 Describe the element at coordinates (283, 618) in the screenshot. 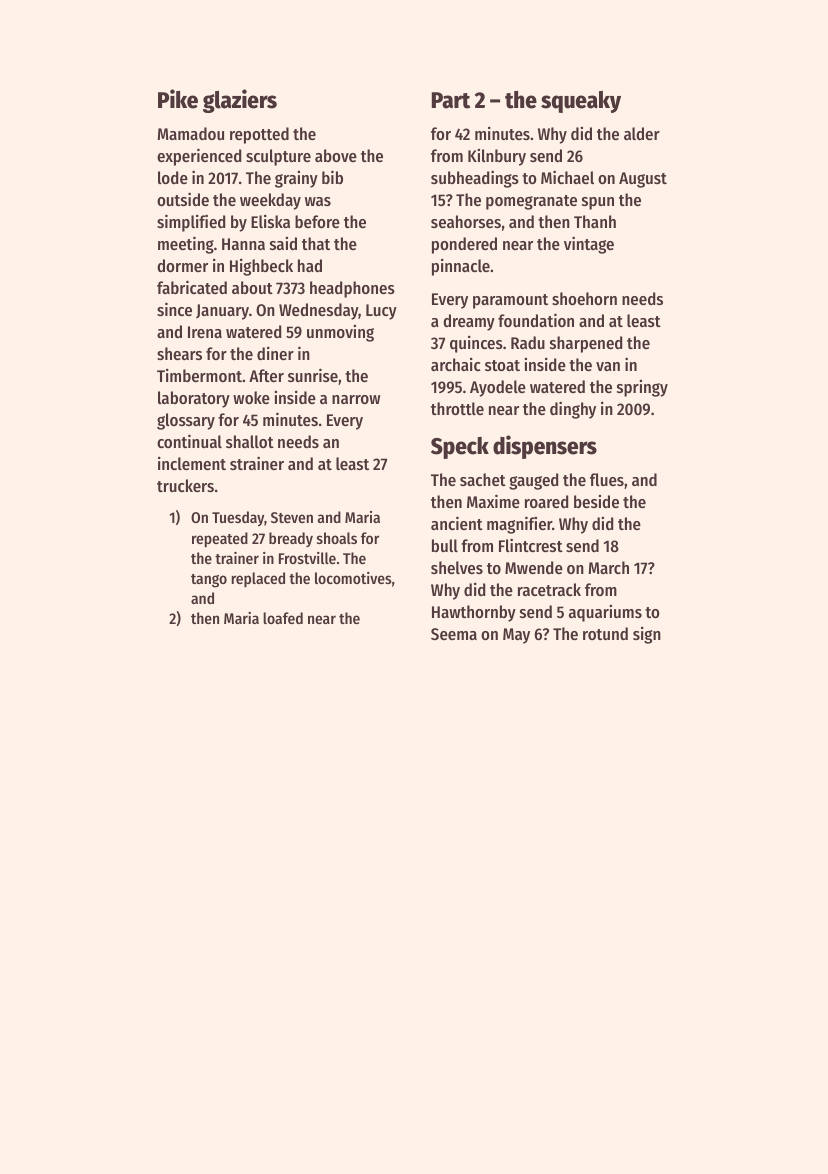

I see `loafed` at that location.
